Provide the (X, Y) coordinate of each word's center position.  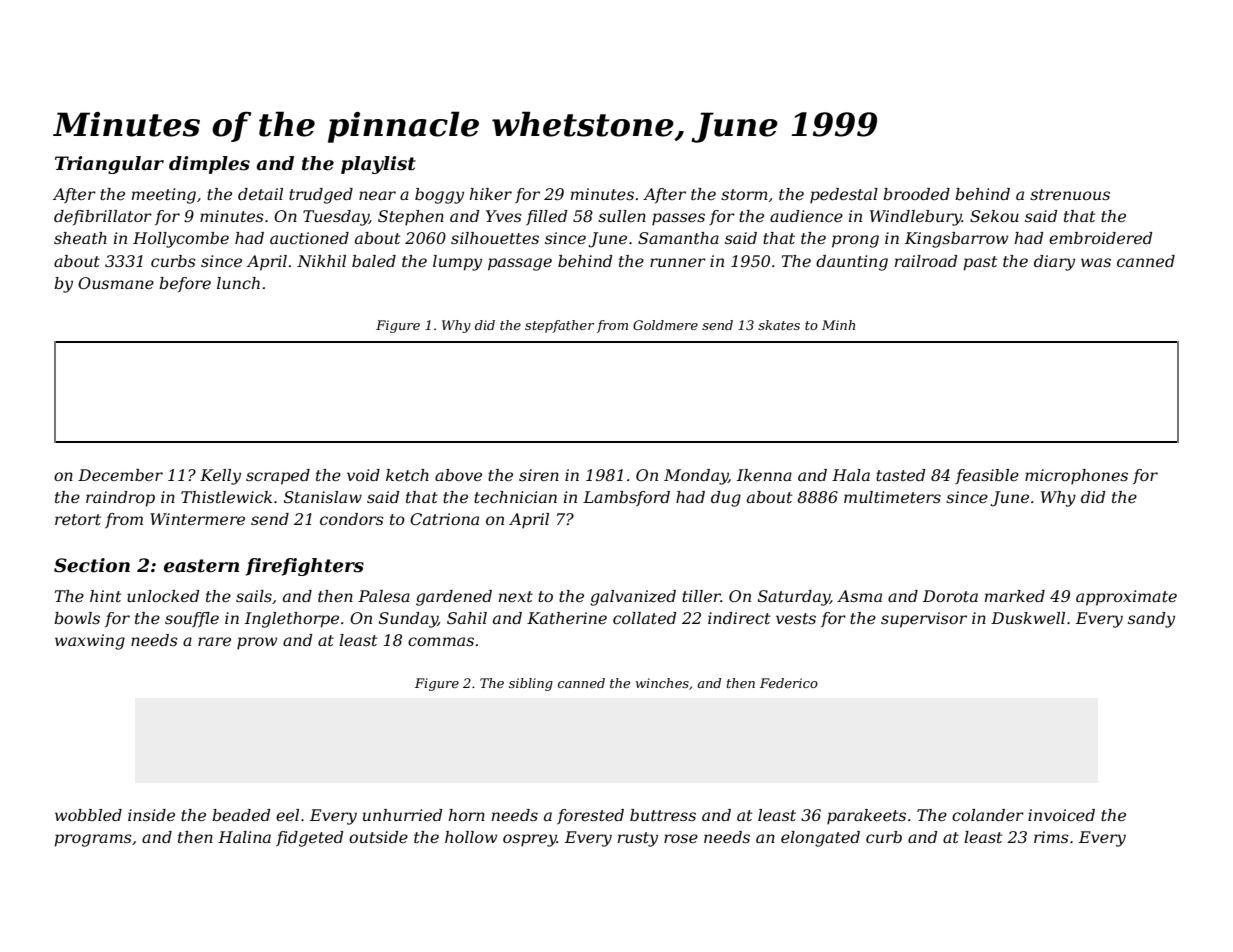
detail (260, 194)
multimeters (892, 497)
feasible (987, 476)
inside (151, 815)
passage (520, 264)
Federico (789, 683)
